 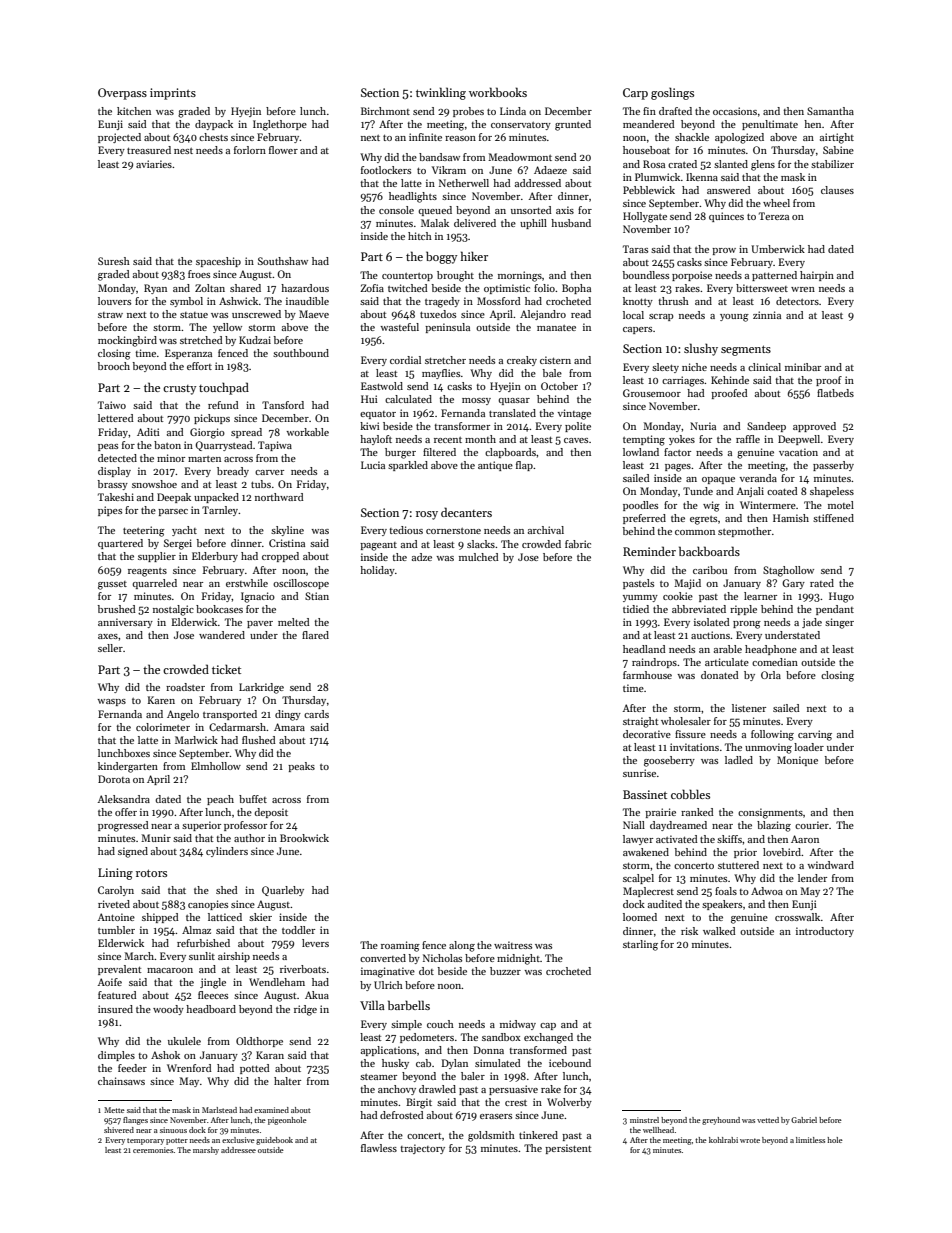 I want to click on ceremonies, so click(x=153, y=1150).
